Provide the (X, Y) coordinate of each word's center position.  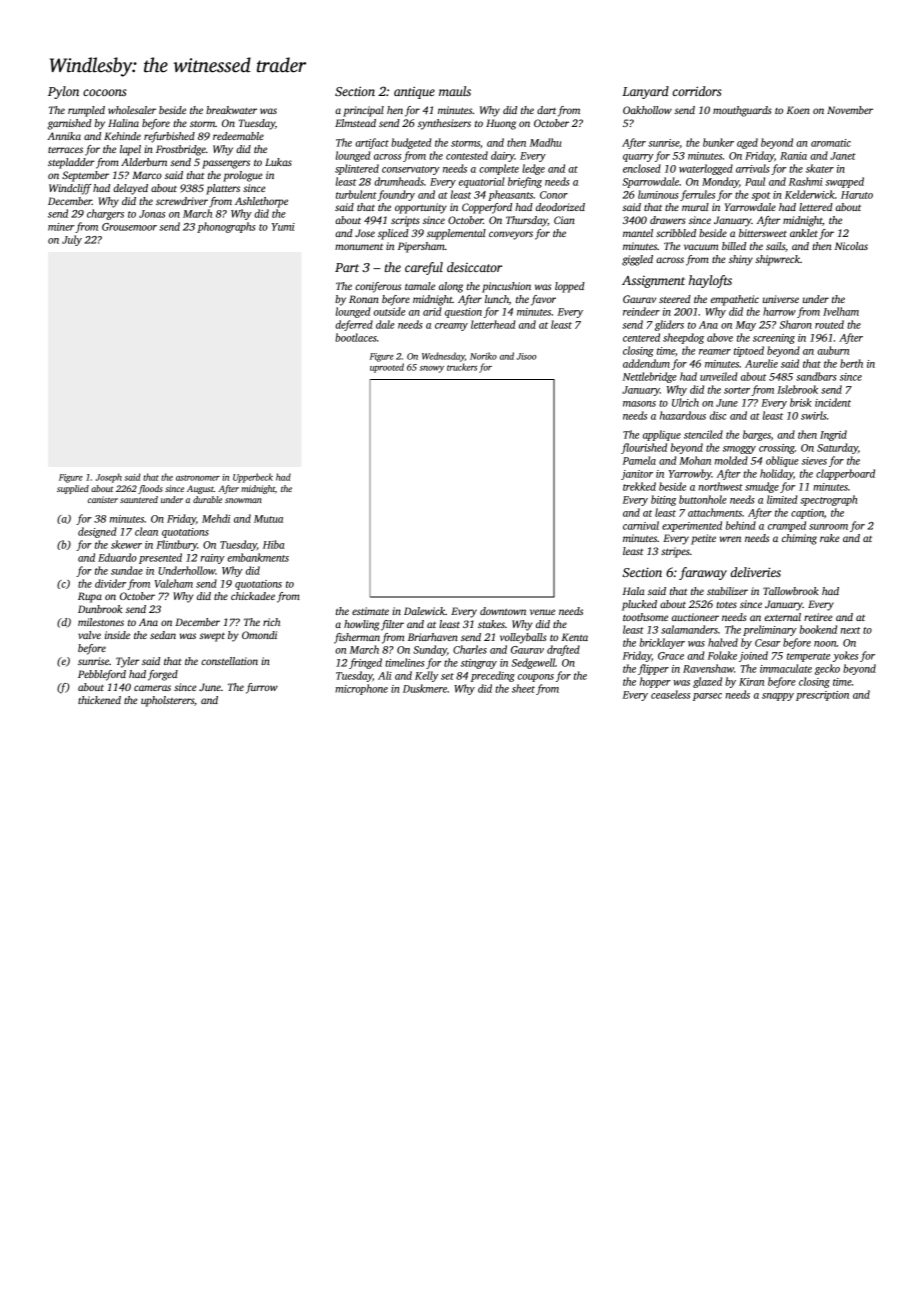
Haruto (857, 195)
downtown (503, 611)
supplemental (456, 234)
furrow (262, 688)
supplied (73, 489)
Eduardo (117, 557)
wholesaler (132, 110)
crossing (777, 449)
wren (730, 539)
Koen (798, 110)
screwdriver (182, 201)
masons (639, 404)
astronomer (198, 478)
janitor (637, 475)
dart (546, 110)
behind (741, 525)
